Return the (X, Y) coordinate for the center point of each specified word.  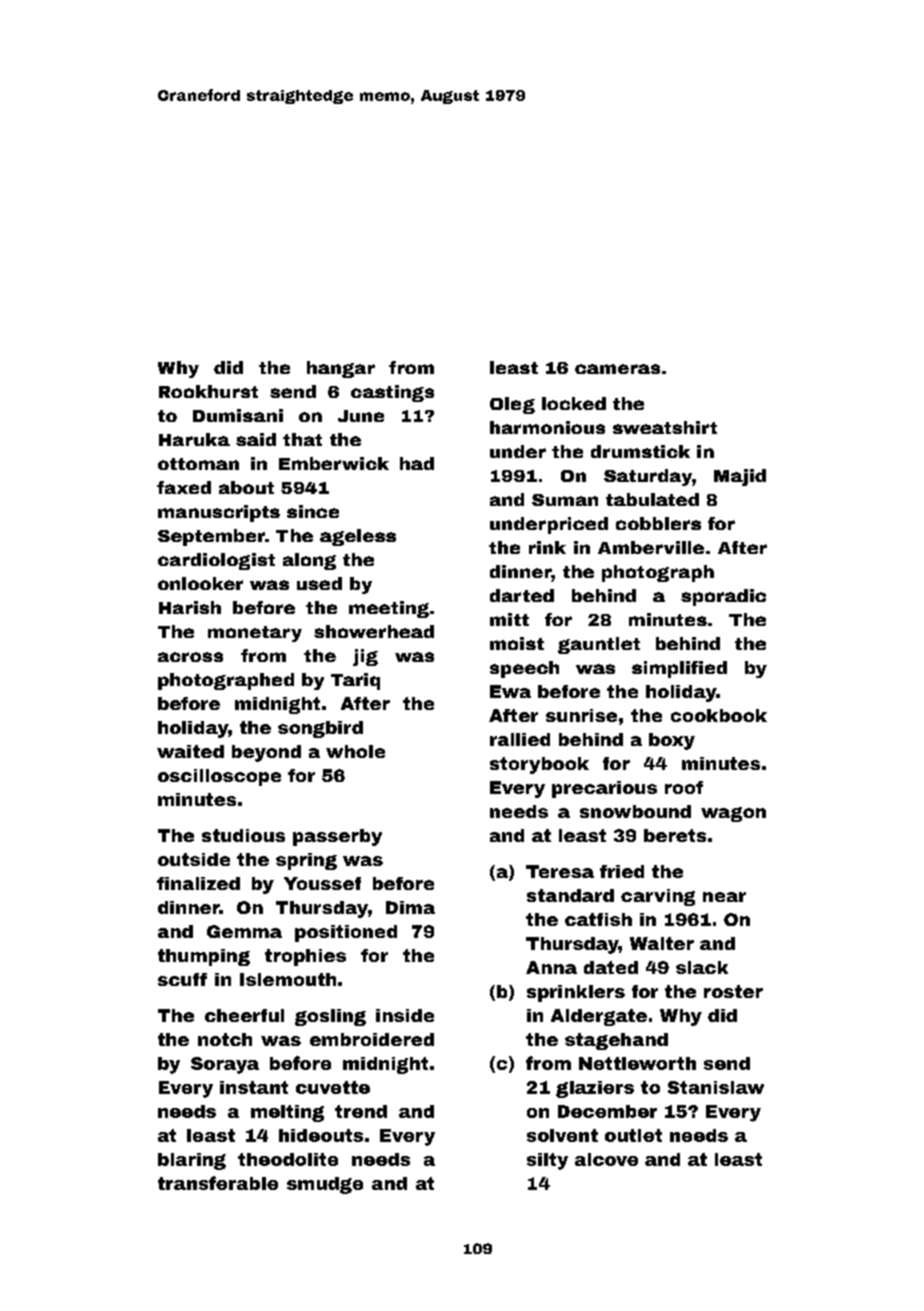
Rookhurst (208, 391)
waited (190, 751)
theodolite (288, 1159)
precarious (604, 789)
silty (547, 1161)
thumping (204, 957)
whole (355, 751)
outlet (633, 1135)
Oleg (512, 405)
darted (522, 595)
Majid (740, 477)
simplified (679, 669)
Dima (410, 907)
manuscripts (219, 513)
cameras (617, 369)
